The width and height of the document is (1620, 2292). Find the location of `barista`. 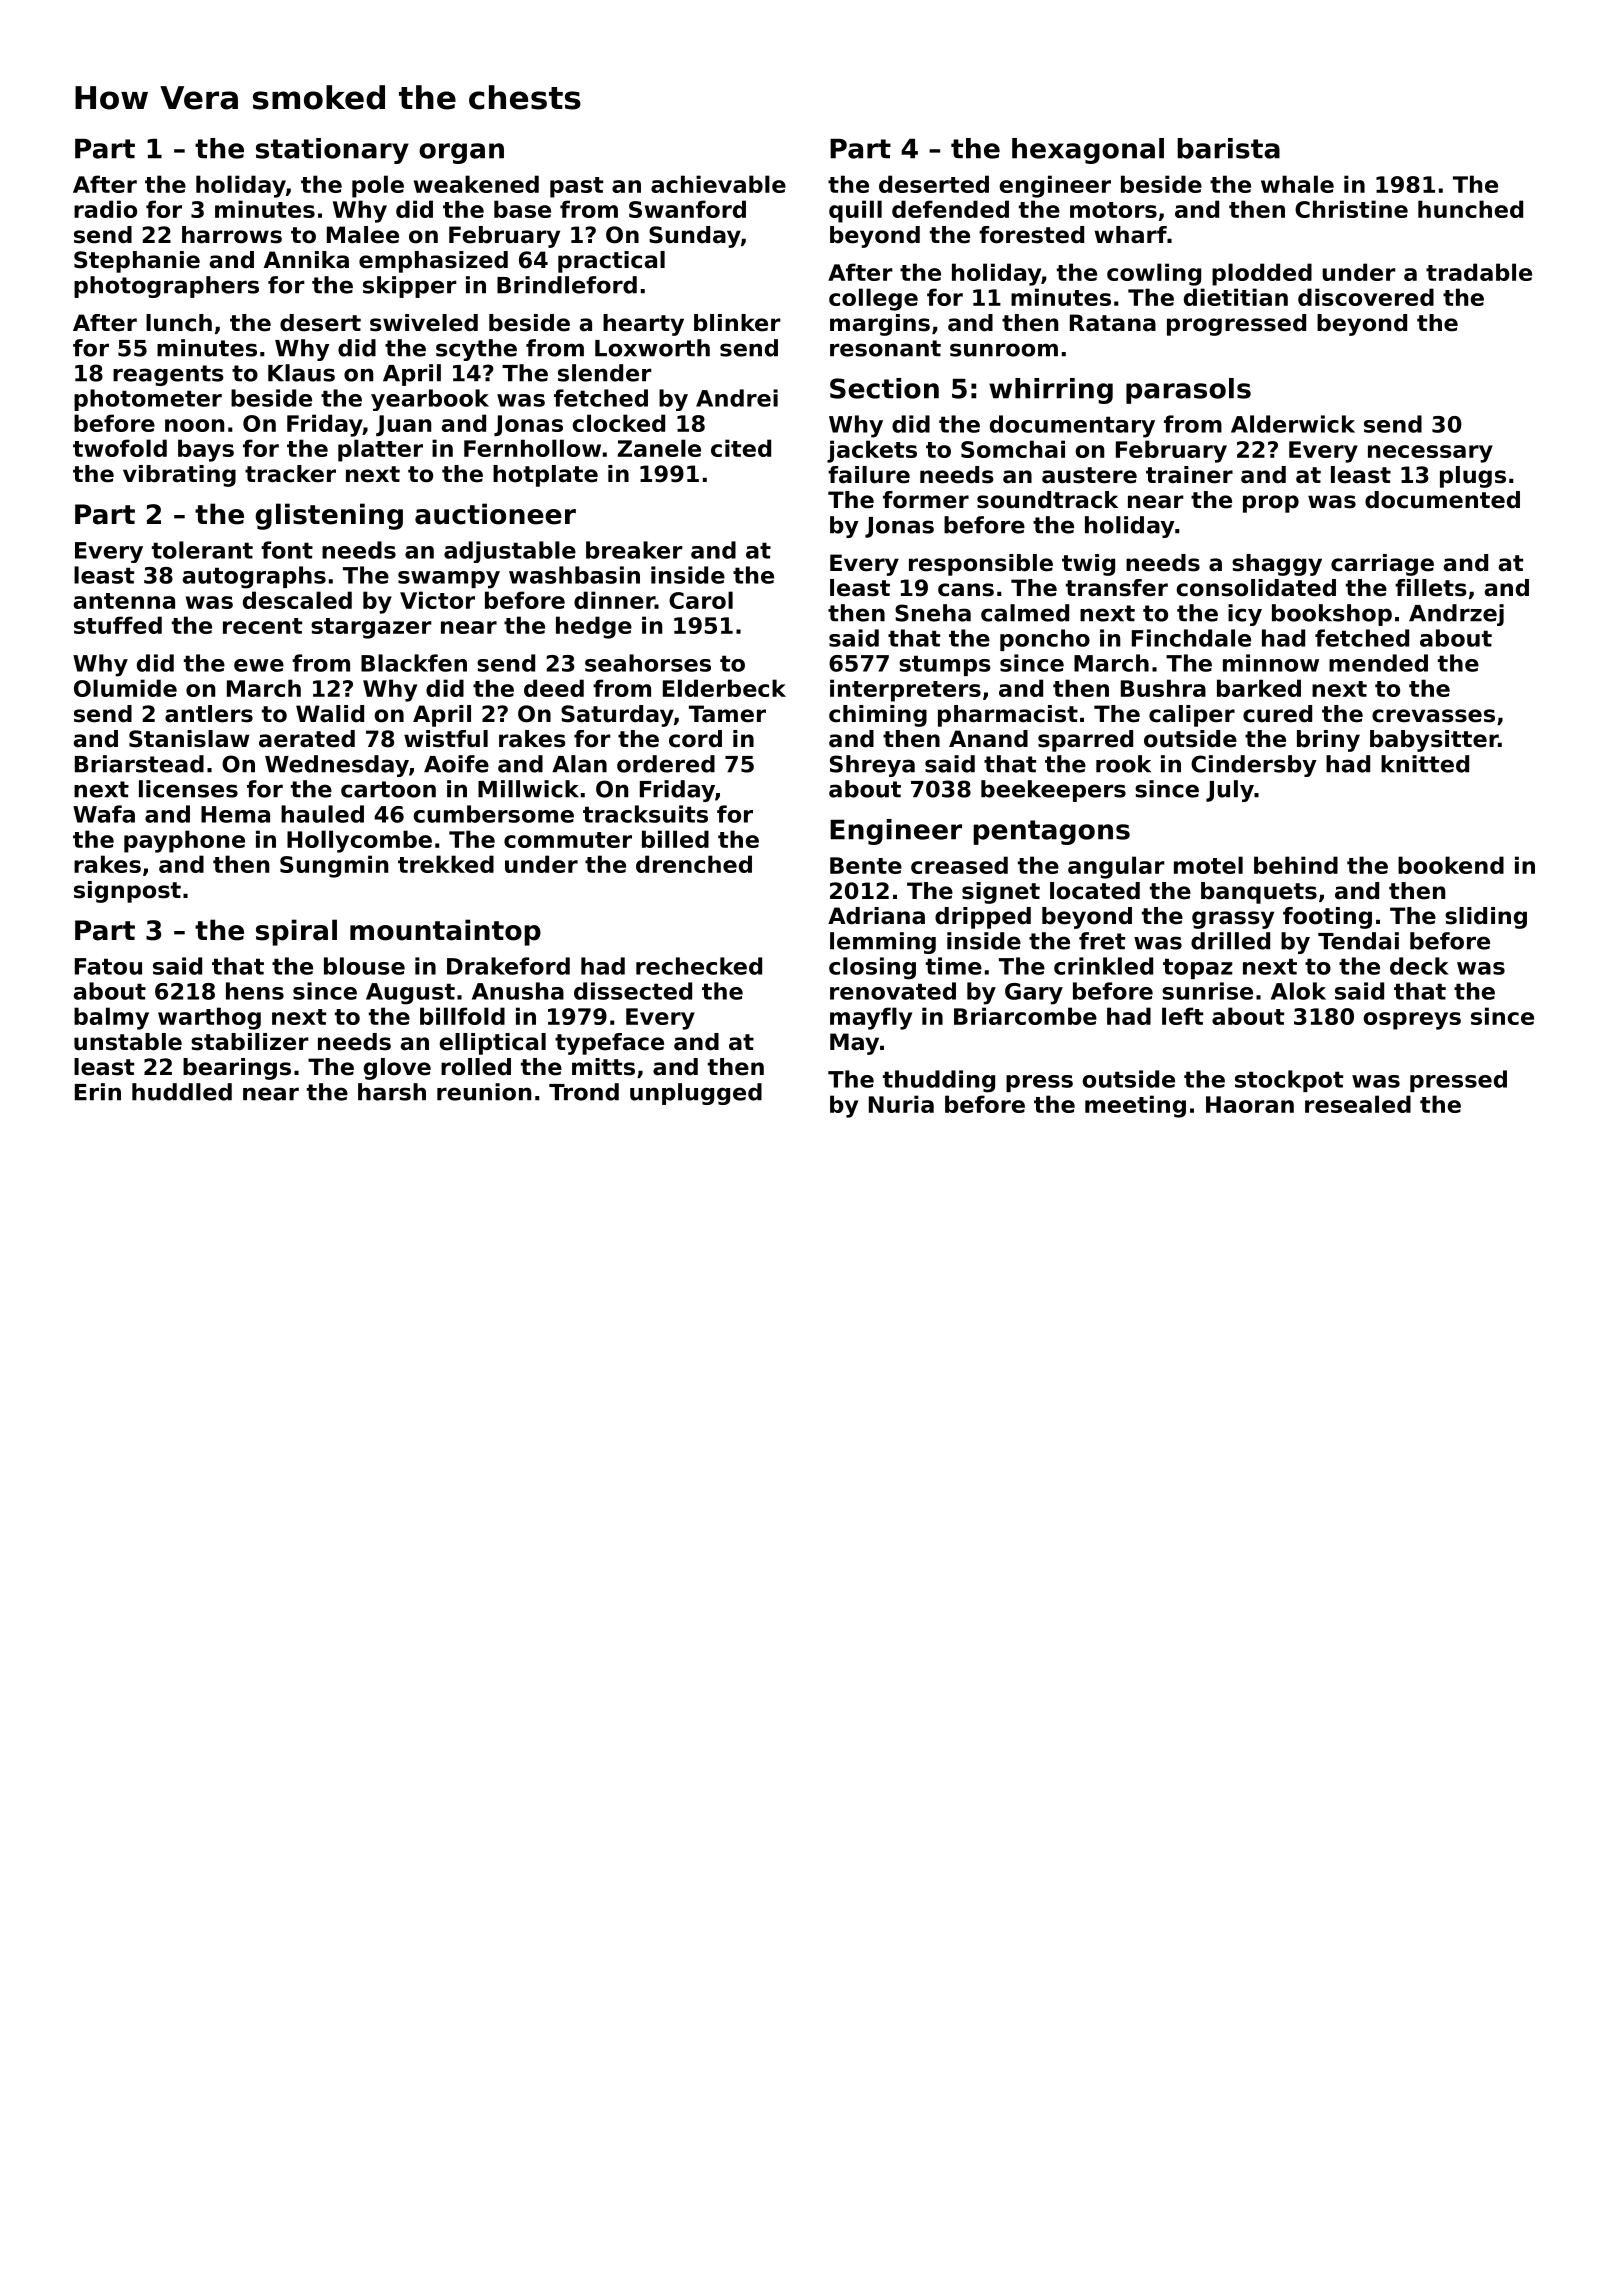

barista is located at coordinates (1228, 148).
